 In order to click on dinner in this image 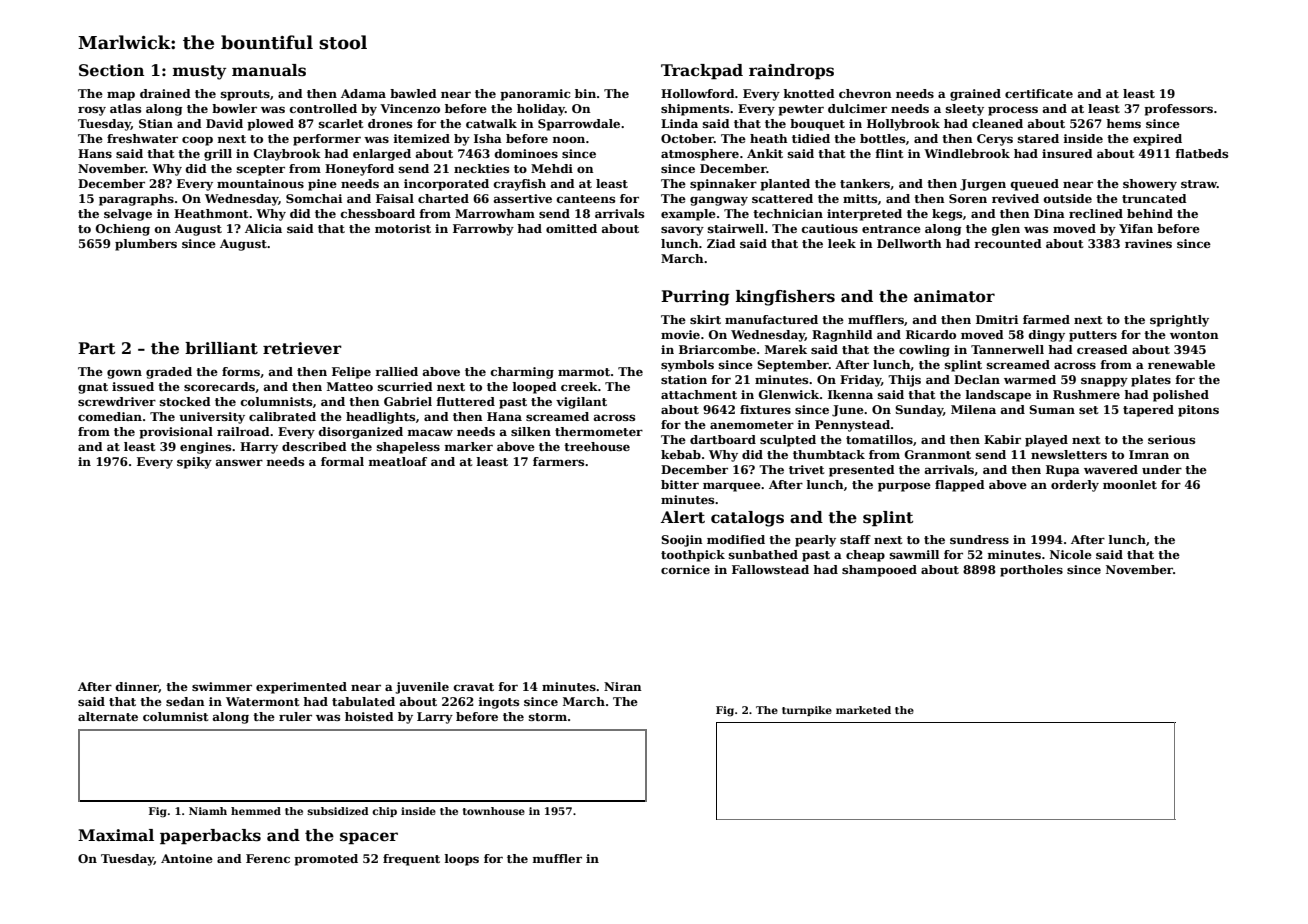, I will do `click(137, 687)`.
